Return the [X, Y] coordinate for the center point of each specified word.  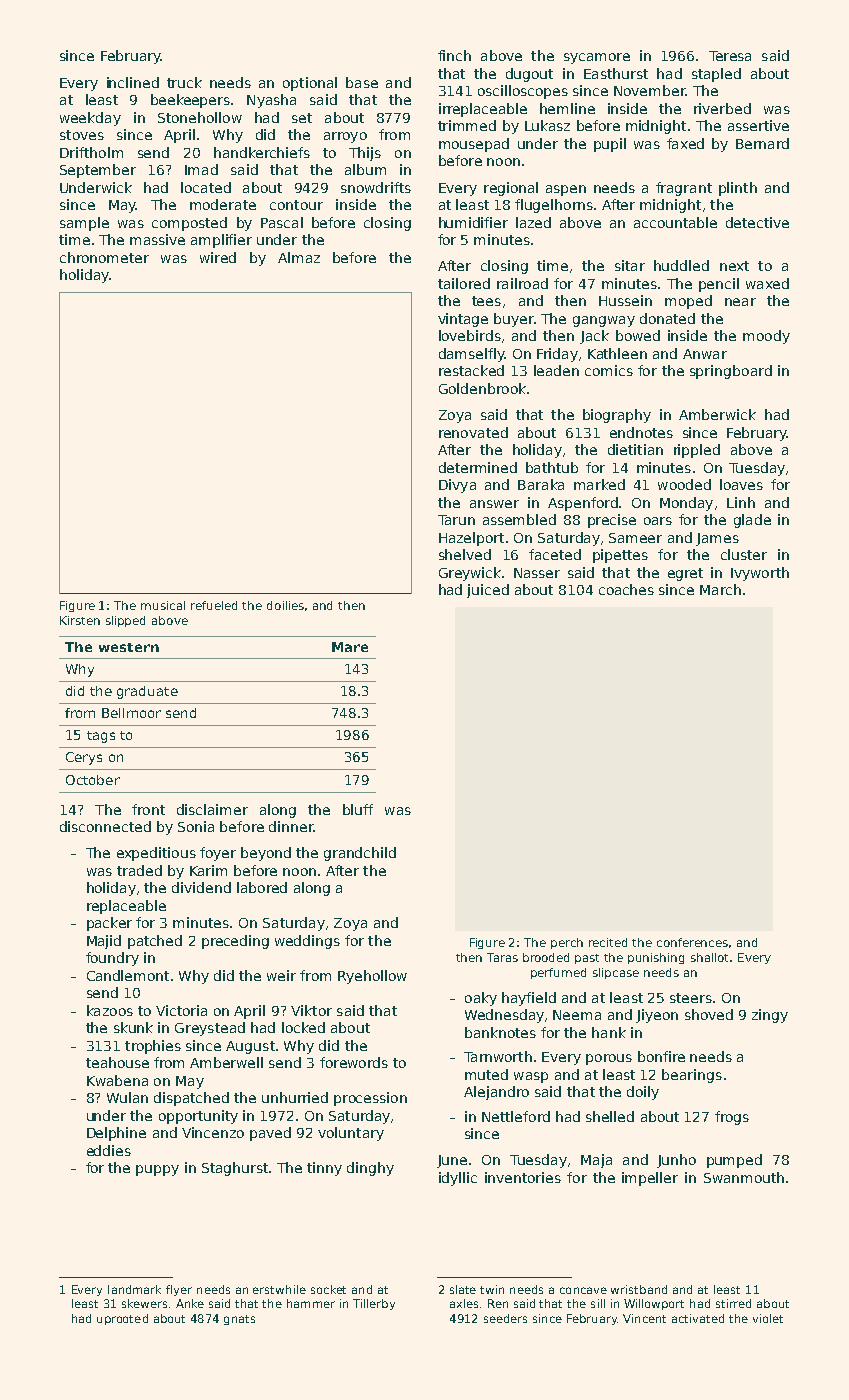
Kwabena [117, 1080]
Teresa [730, 56]
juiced [488, 591]
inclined [133, 82]
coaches [626, 589]
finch [454, 55]
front [148, 809]
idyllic [458, 1179]
